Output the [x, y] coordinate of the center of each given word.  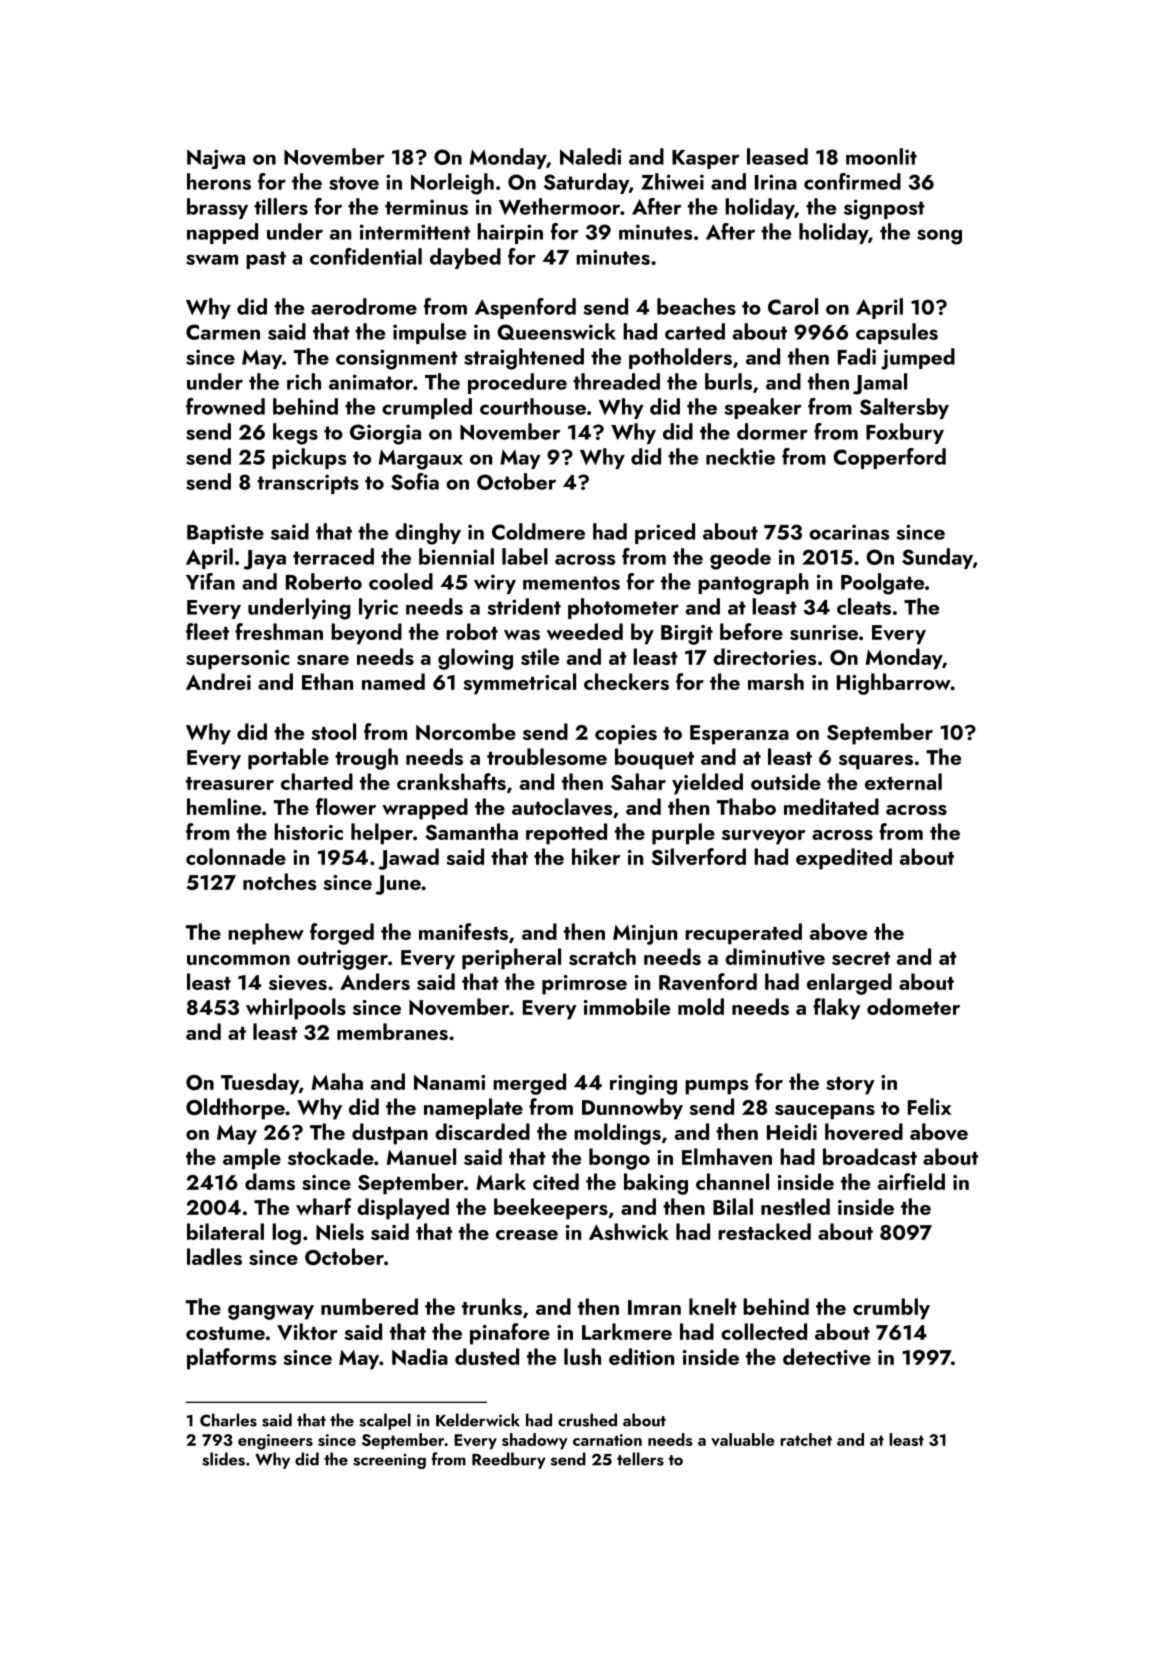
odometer [913, 1006]
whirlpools [296, 1009]
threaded [616, 381]
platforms [231, 1359]
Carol [793, 306]
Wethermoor [559, 206]
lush [582, 1356]
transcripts [308, 484]
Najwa [216, 159]
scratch [602, 956]
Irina [776, 182]
